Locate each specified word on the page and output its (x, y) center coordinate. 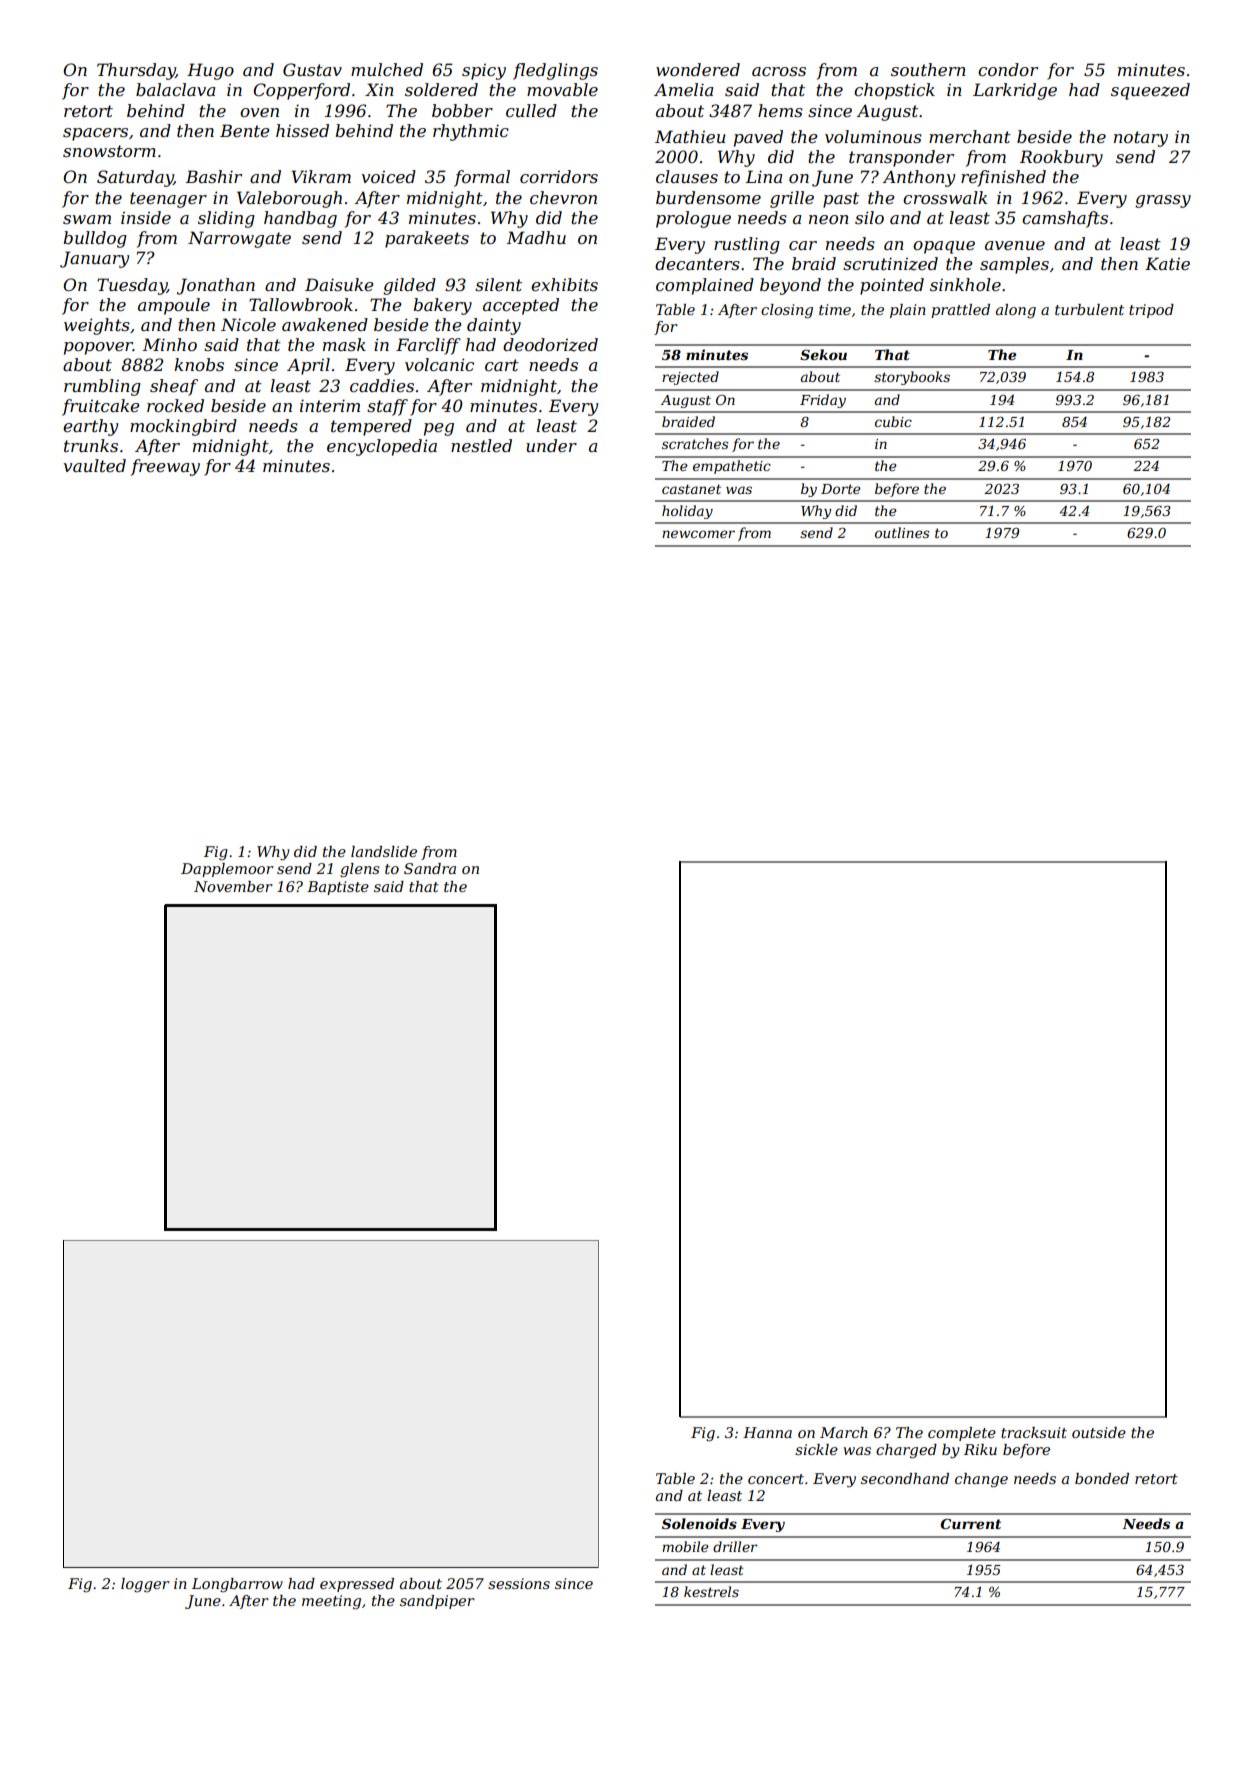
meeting (331, 1602)
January (94, 259)
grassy (1163, 201)
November (233, 886)
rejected (690, 378)
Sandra (430, 868)
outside (1099, 1432)
